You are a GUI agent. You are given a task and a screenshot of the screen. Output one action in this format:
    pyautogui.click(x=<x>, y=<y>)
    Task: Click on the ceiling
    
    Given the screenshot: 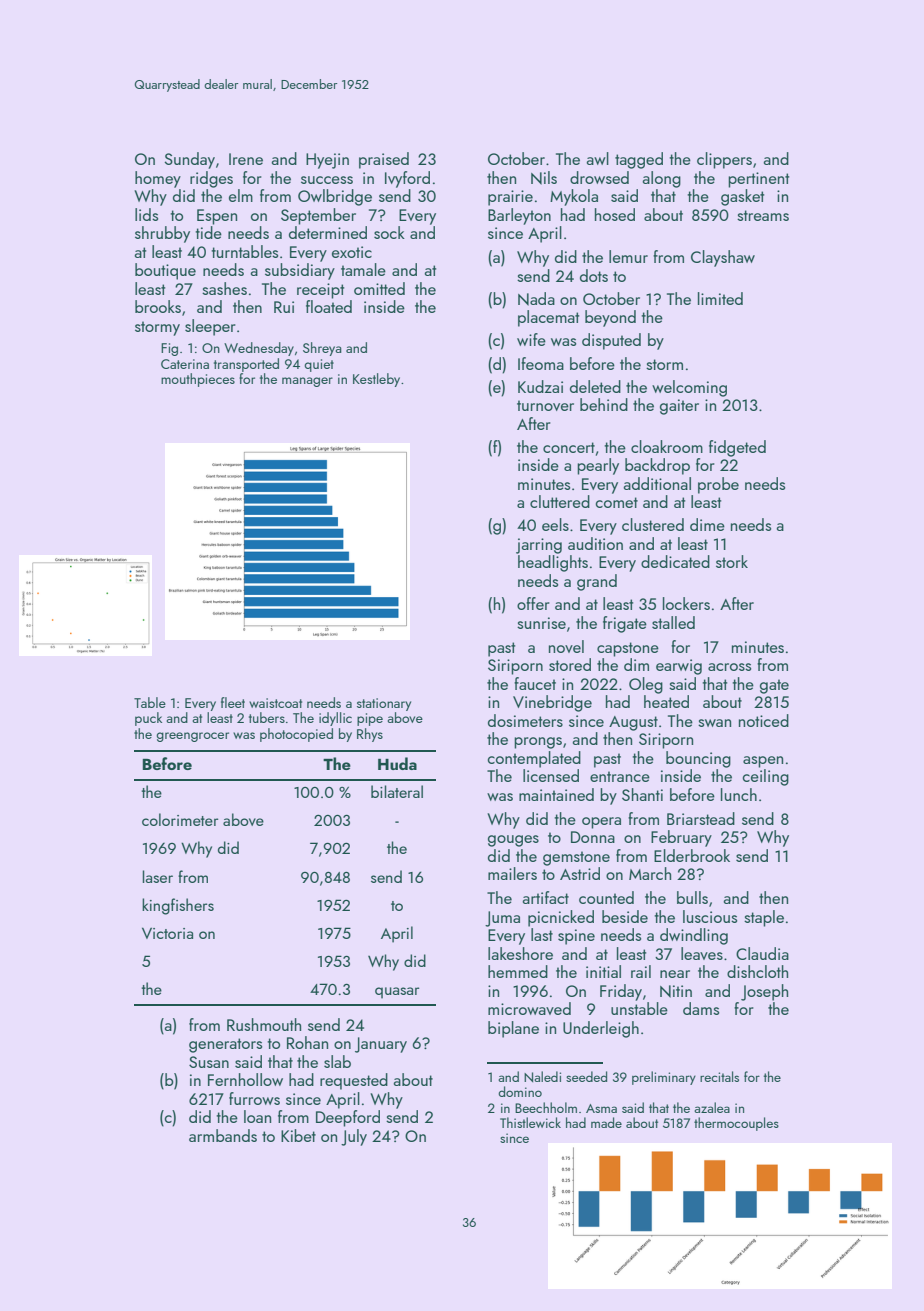 What is the action you would take?
    pyautogui.click(x=766, y=777)
